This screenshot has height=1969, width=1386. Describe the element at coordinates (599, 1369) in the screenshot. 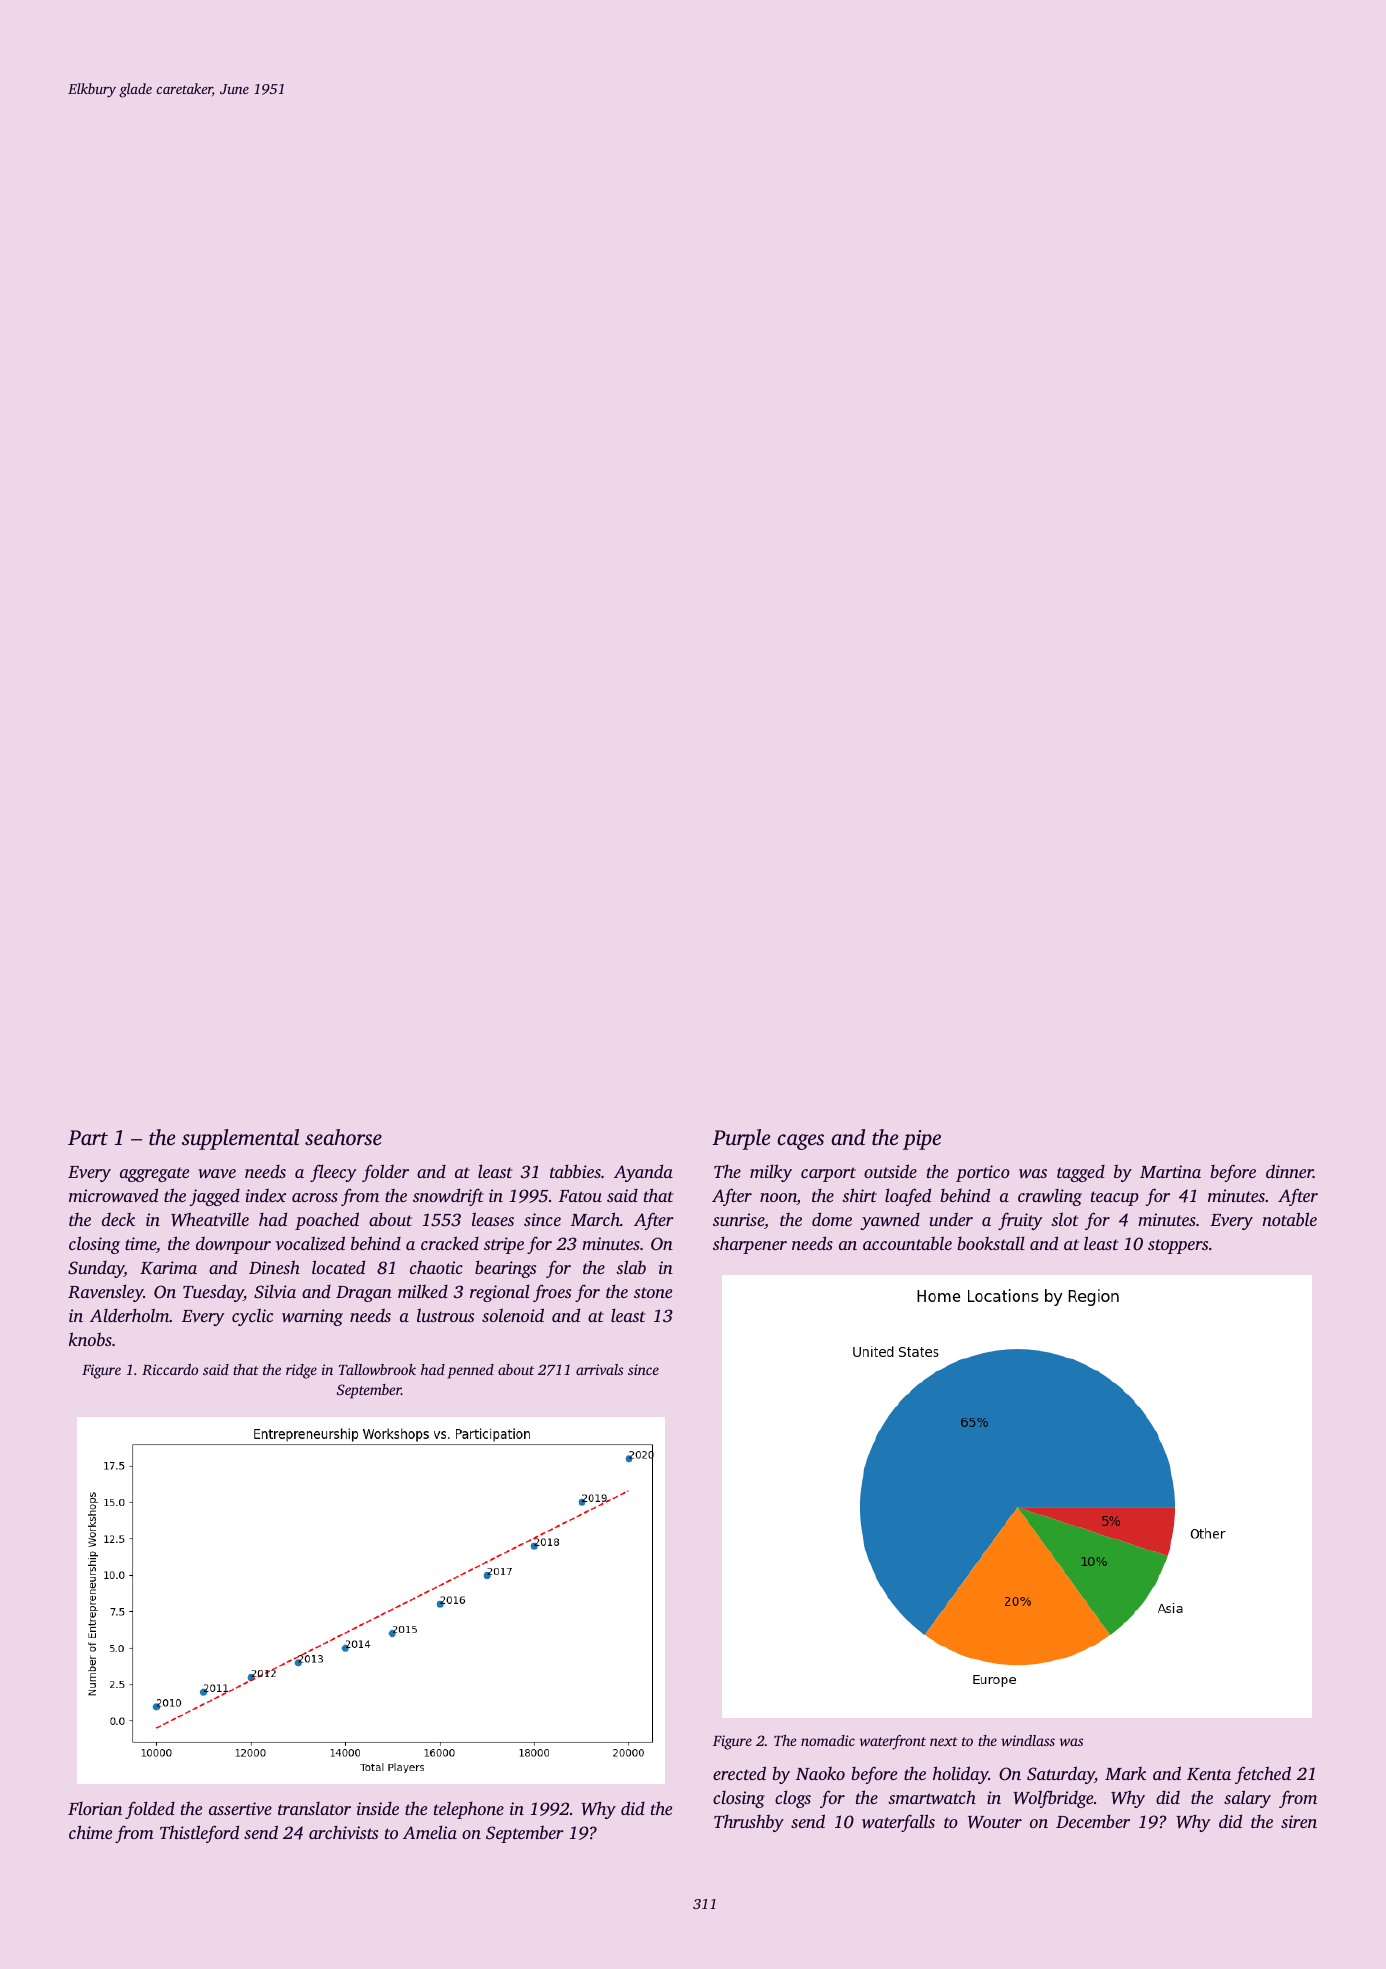

I see `arrivals` at that location.
